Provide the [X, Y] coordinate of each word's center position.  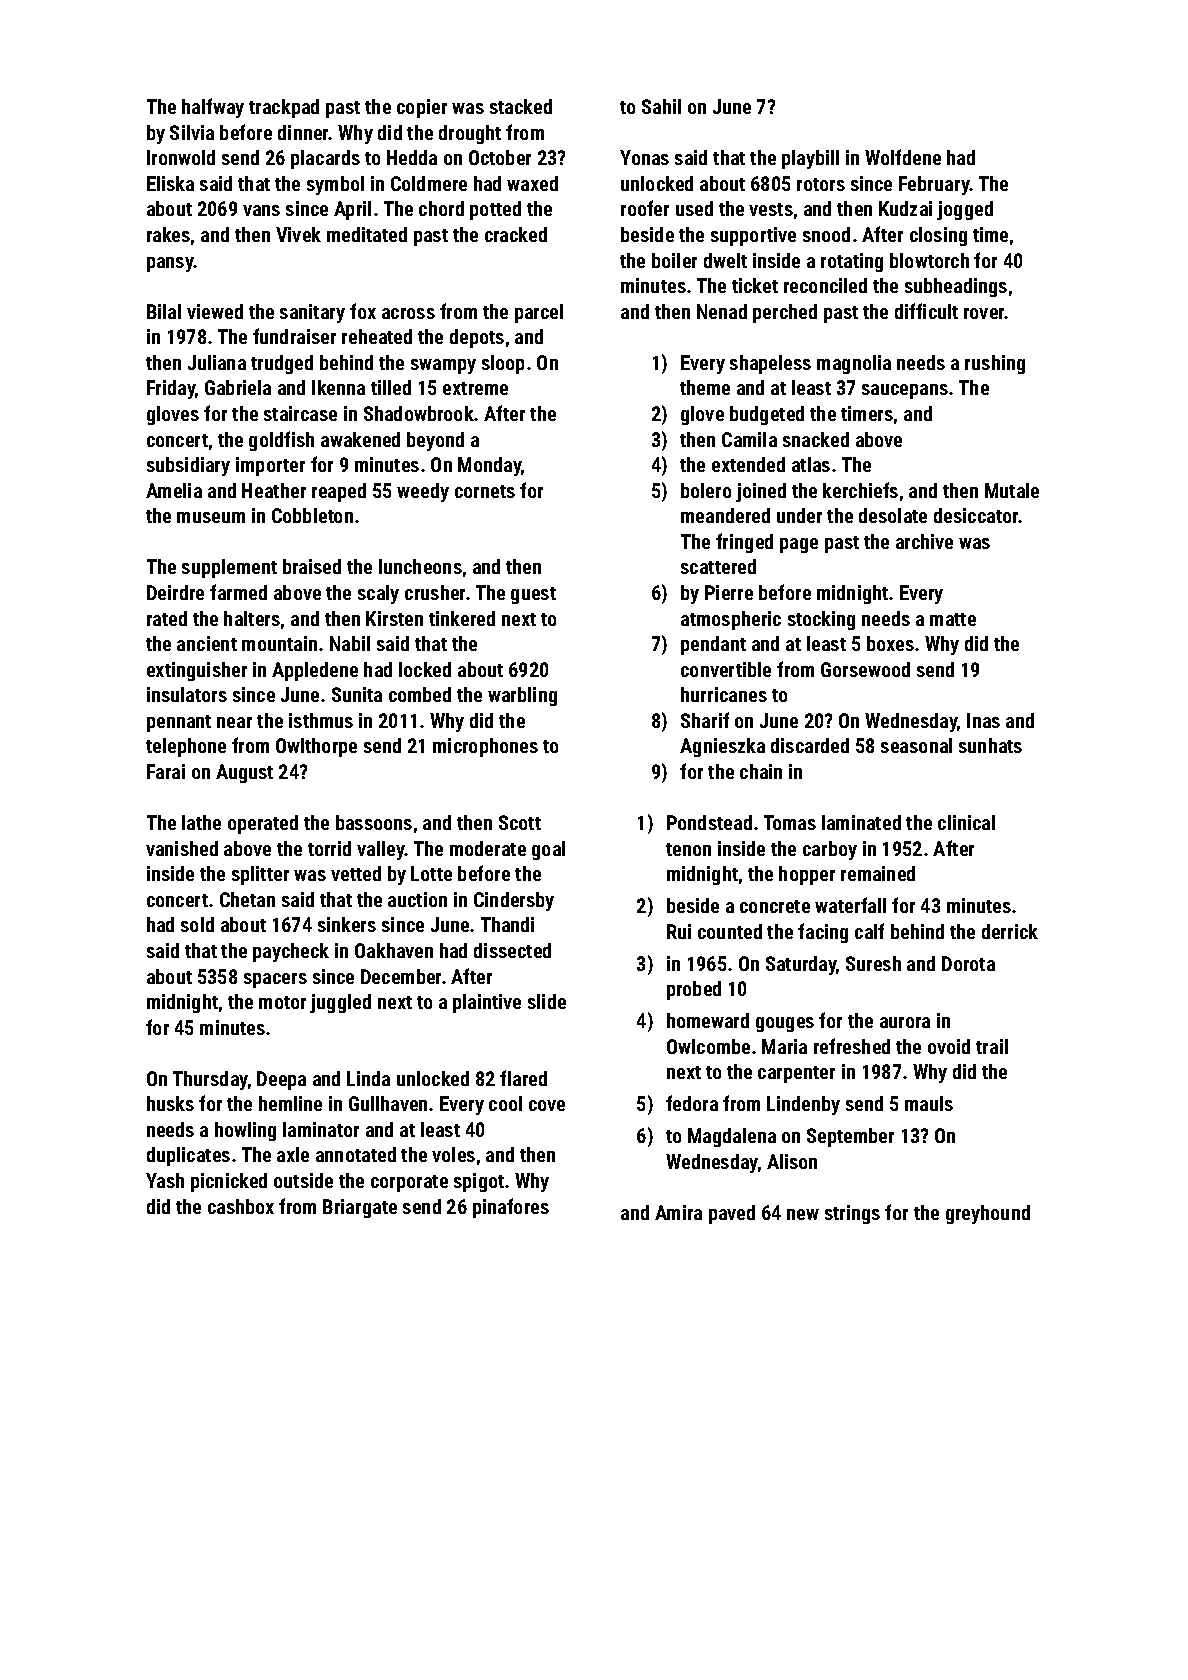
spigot [479, 1182]
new [803, 1214]
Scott [520, 822]
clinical [966, 822]
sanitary [312, 313]
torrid [329, 848]
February [934, 185]
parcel [539, 313]
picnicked [229, 1182]
